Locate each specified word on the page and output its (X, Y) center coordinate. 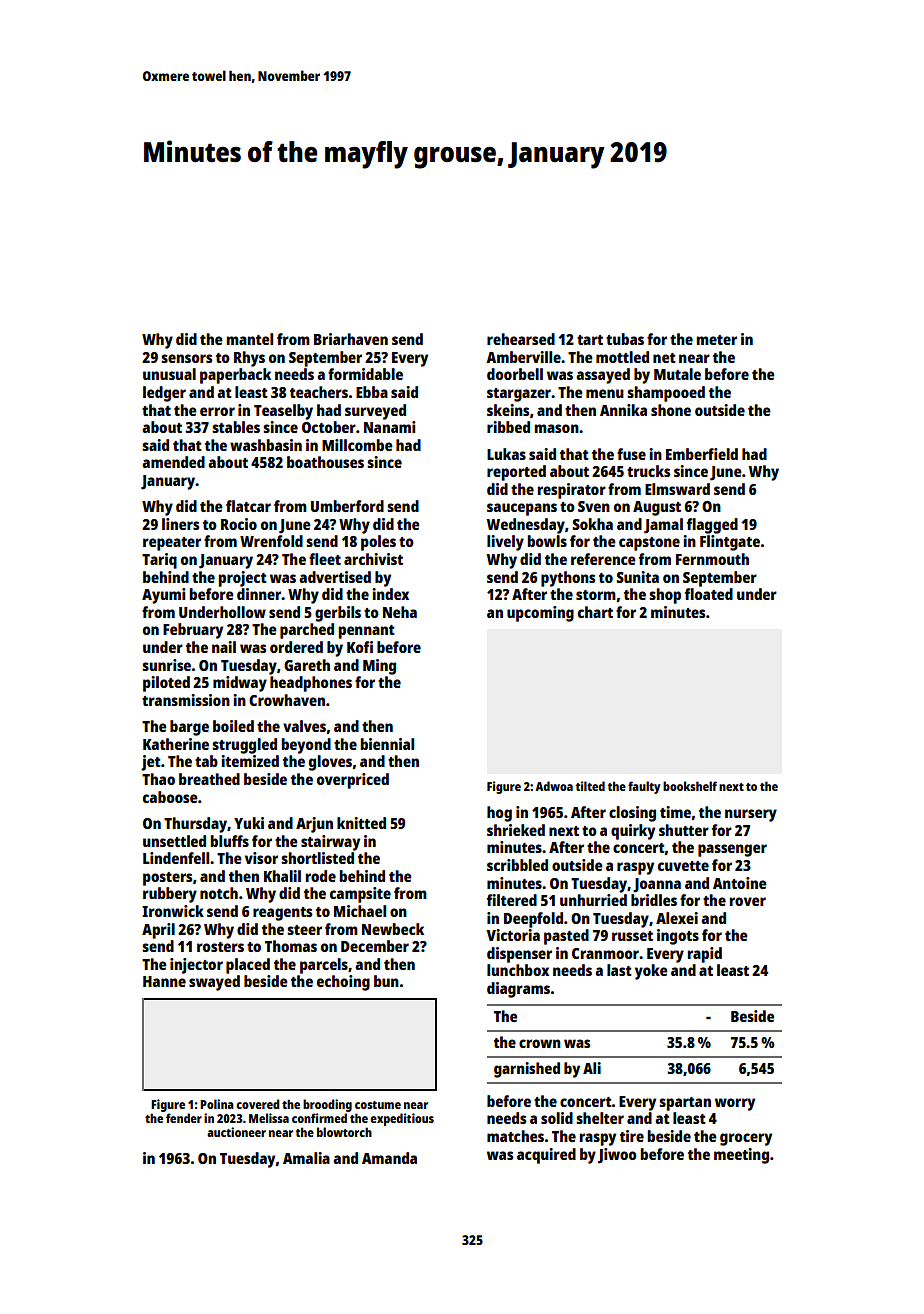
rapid (705, 955)
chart (595, 612)
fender (184, 1118)
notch (219, 893)
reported (516, 473)
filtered (512, 900)
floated (709, 594)
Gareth (307, 665)
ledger (164, 394)
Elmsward (677, 489)
